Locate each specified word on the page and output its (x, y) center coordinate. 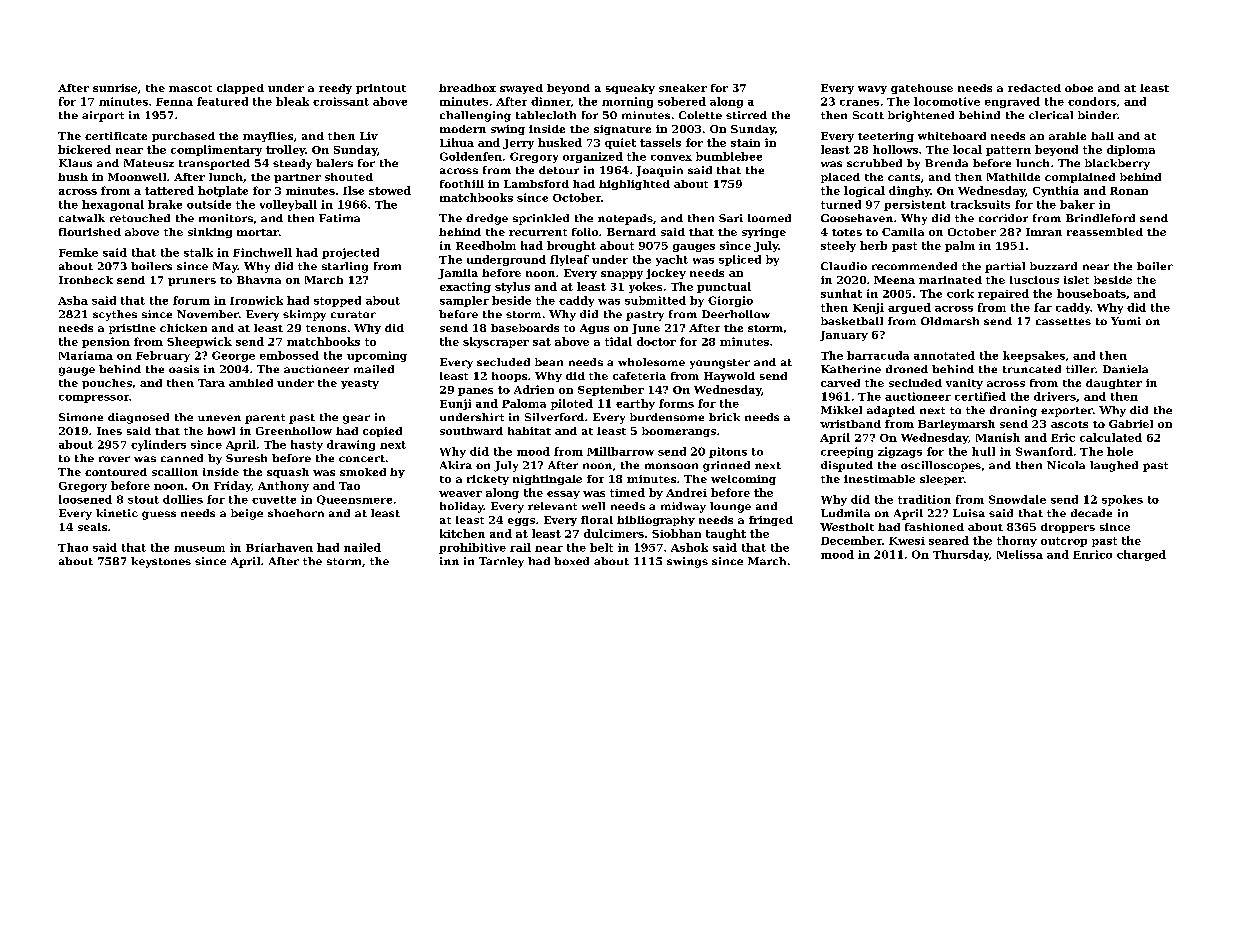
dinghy (909, 191)
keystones (161, 562)
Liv (369, 136)
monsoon (671, 466)
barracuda (878, 355)
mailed (374, 369)
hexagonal (113, 205)
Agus (594, 329)
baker (1077, 204)
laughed (1114, 466)
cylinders (158, 445)
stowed (390, 190)
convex (671, 158)
